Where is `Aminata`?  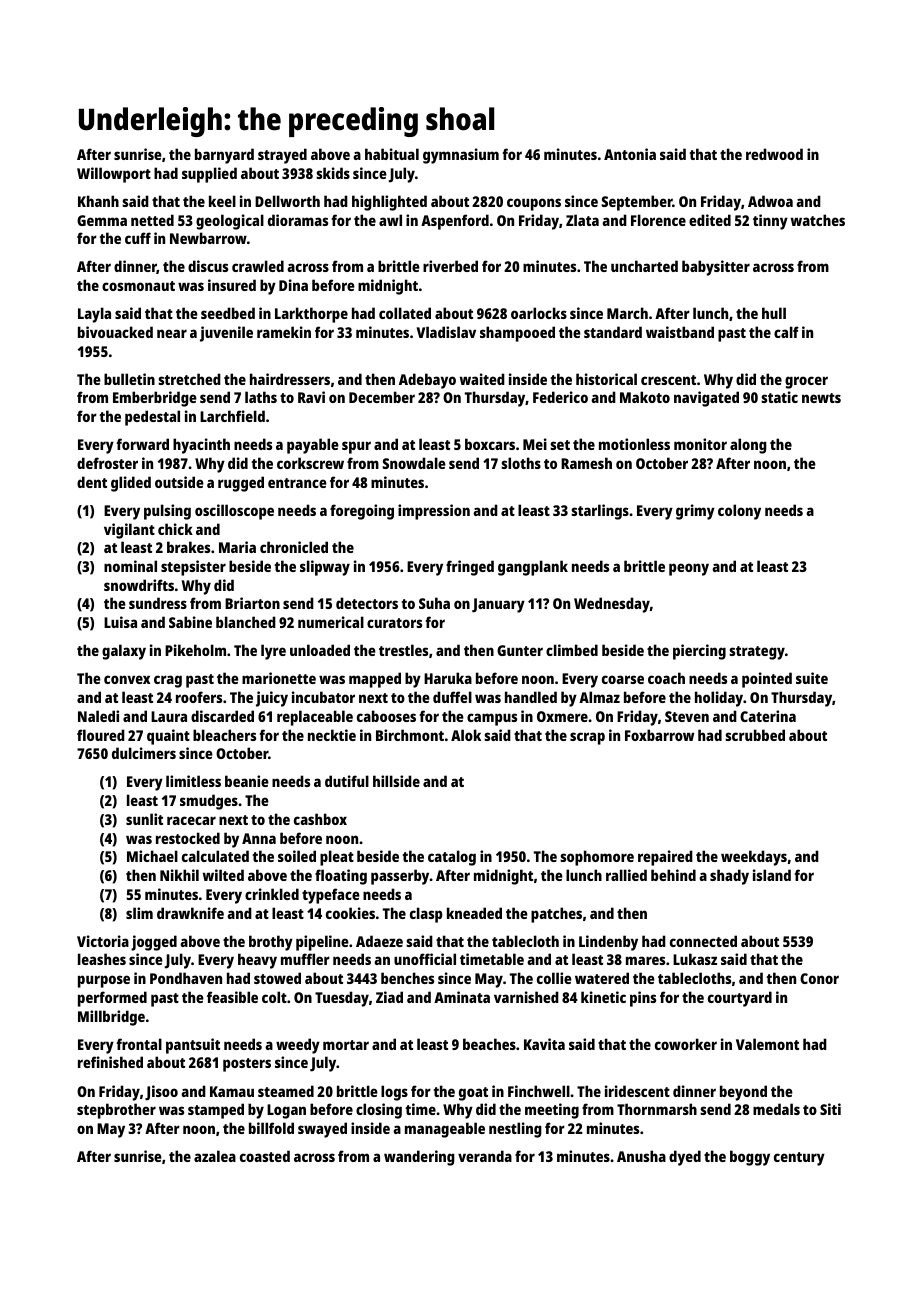
Aminata is located at coordinates (462, 997).
